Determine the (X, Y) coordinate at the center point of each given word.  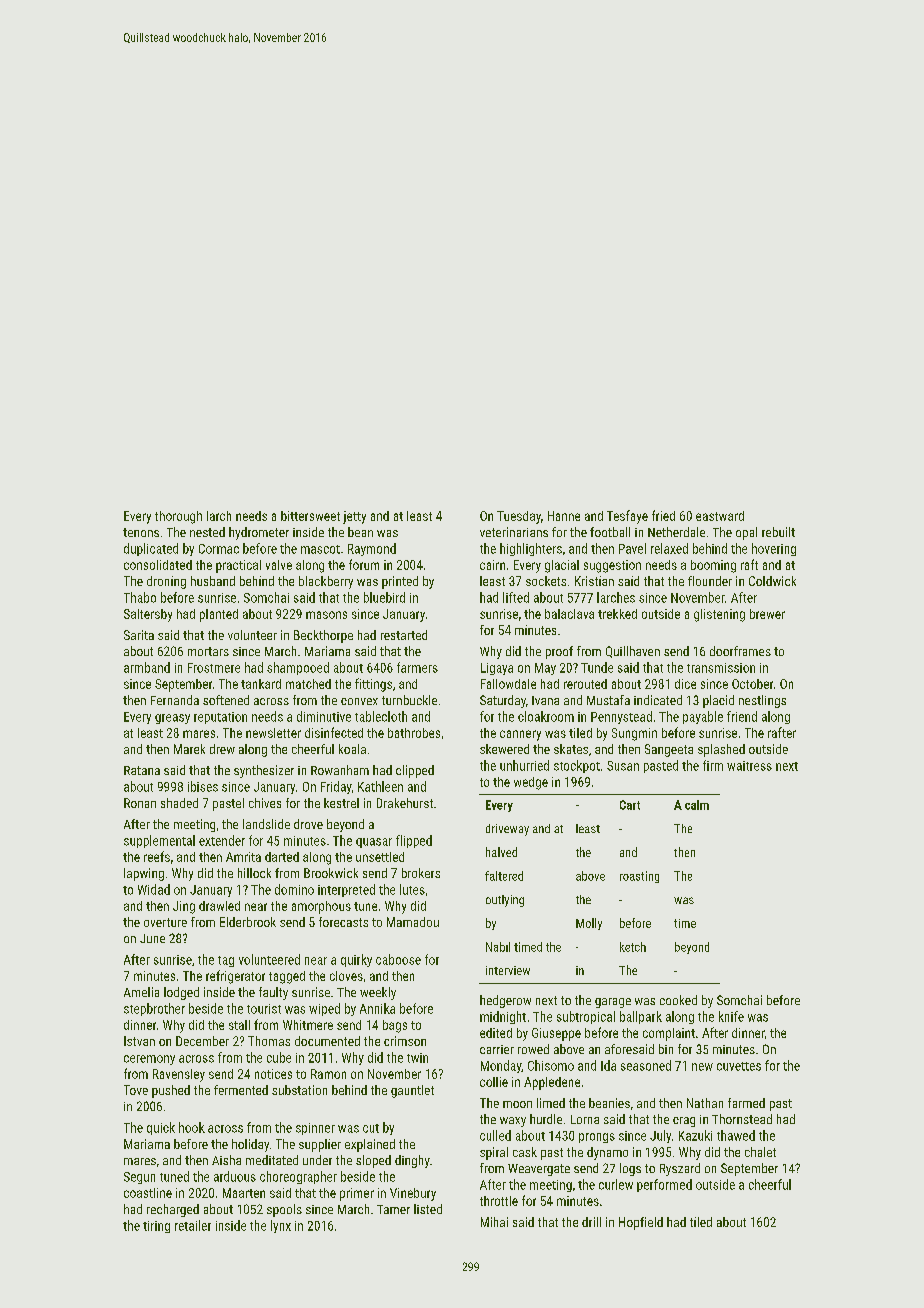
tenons (141, 532)
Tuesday (519, 517)
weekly (378, 993)
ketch (633, 947)
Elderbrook (248, 922)
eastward (720, 516)
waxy (513, 1122)
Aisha (226, 1160)
